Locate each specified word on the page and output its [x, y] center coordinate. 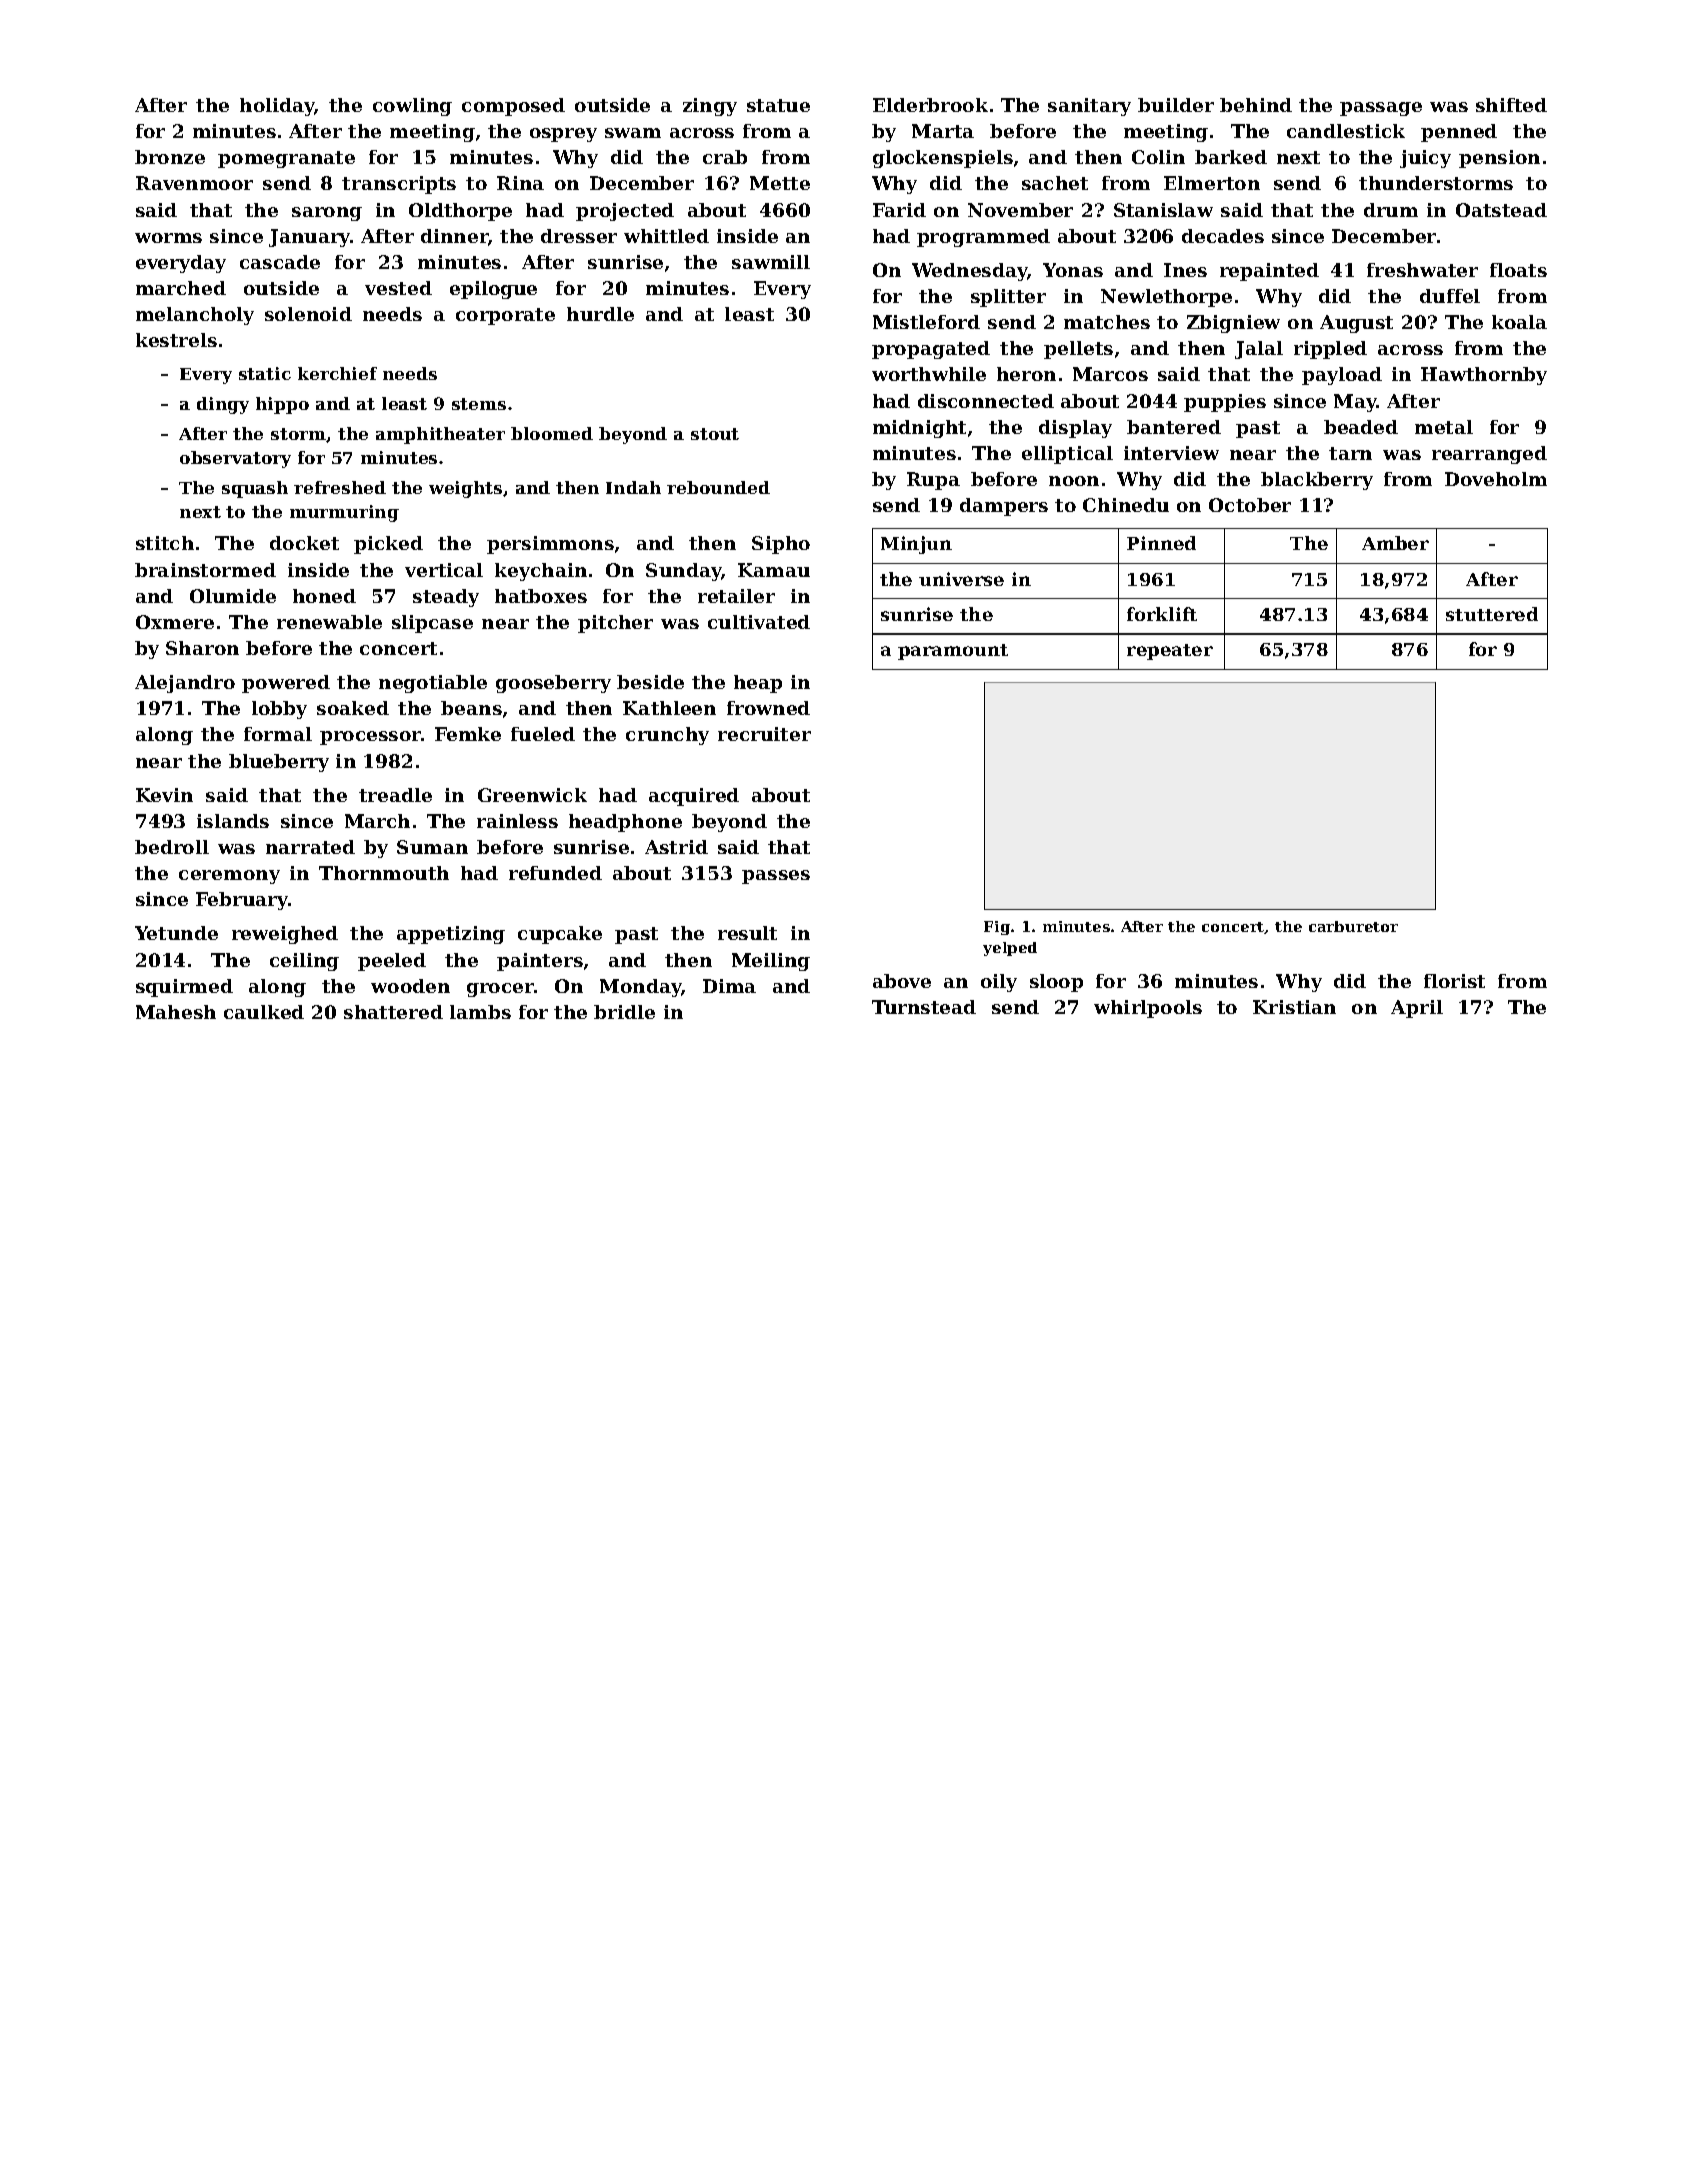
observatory [235, 459]
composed [513, 107]
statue [778, 105]
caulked [264, 1012]
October [1250, 505]
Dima [729, 986]
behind [1256, 105]
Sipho [781, 545]
